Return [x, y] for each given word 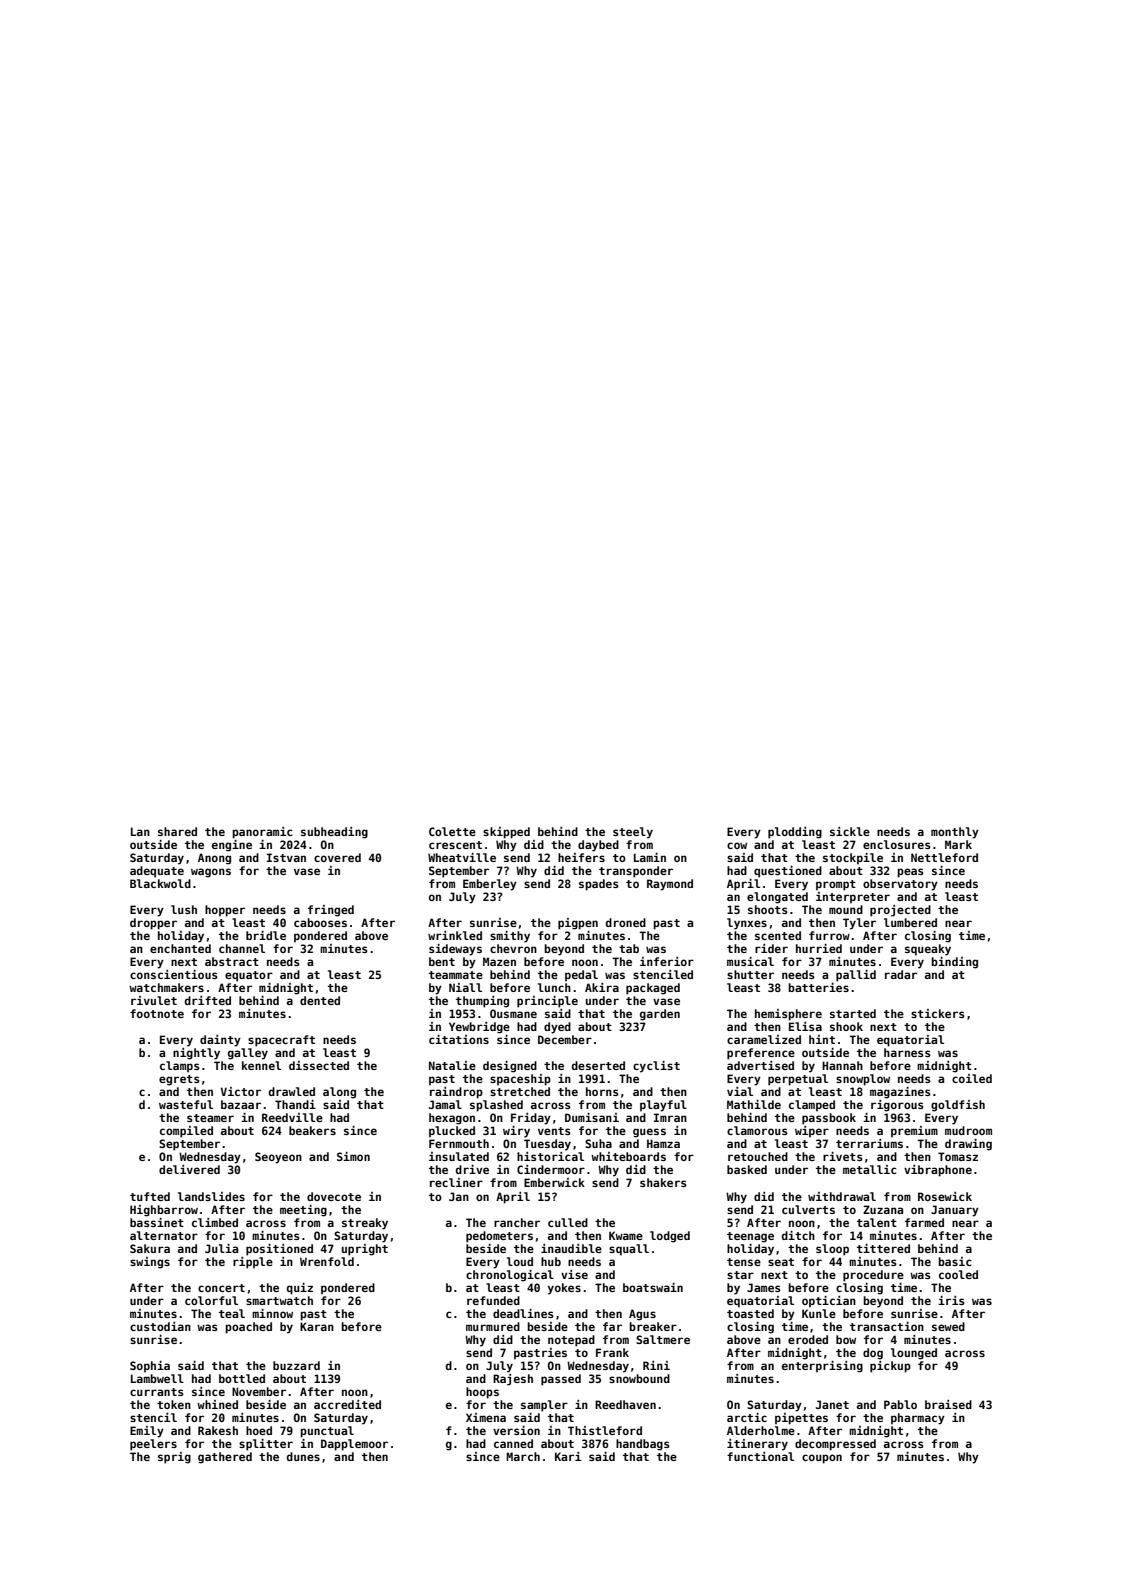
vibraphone [938, 1171]
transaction [887, 1326]
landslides [211, 1196]
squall [629, 1250]
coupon [822, 1459]
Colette [452, 831]
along [339, 1093]
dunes [303, 1456]
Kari [568, 1456]
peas [910, 873]
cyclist [656, 1067]
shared [177, 831]
